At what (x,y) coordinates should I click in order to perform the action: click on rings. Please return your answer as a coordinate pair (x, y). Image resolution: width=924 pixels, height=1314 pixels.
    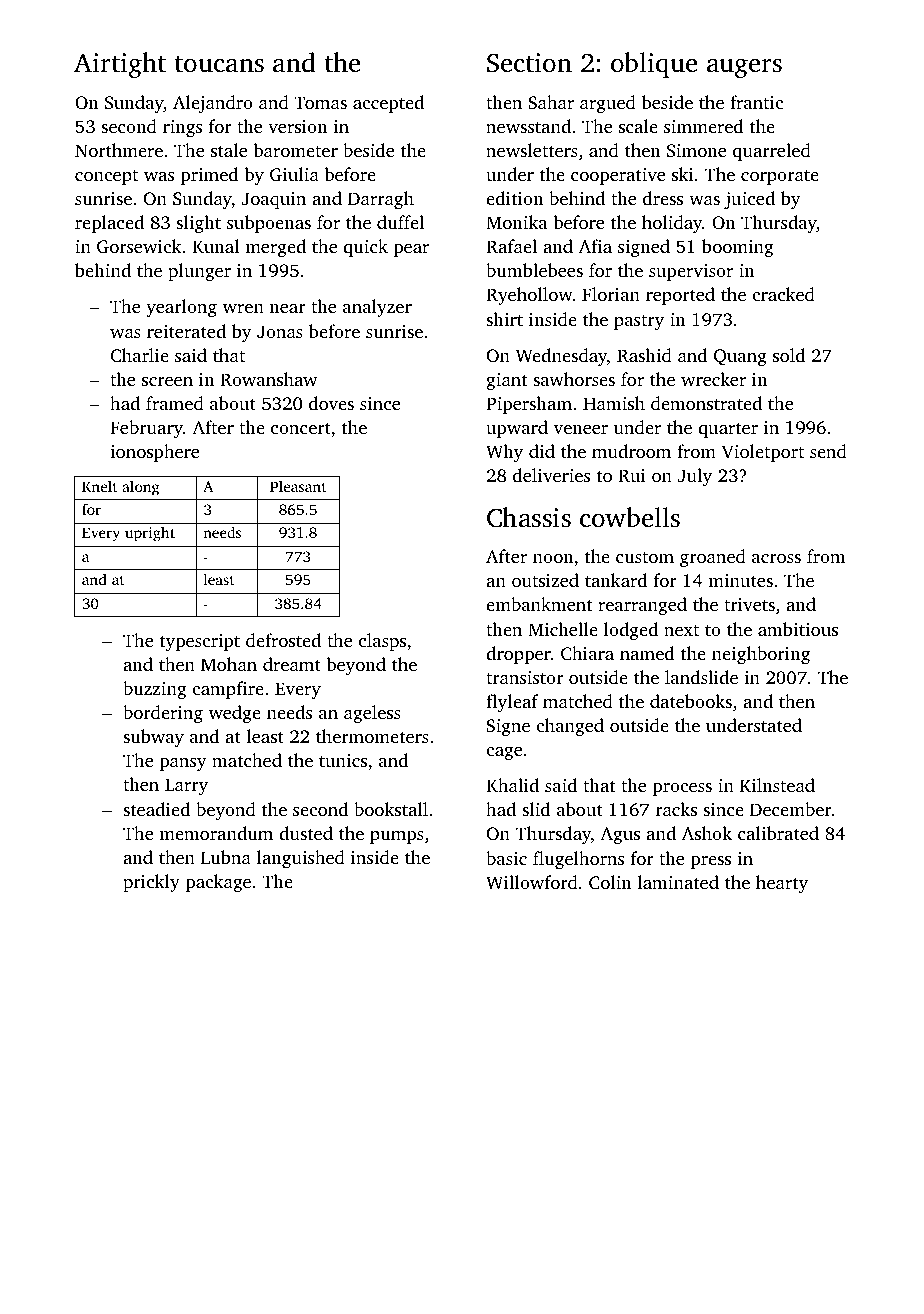
    Looking at the image, I should click on (182, 128).
